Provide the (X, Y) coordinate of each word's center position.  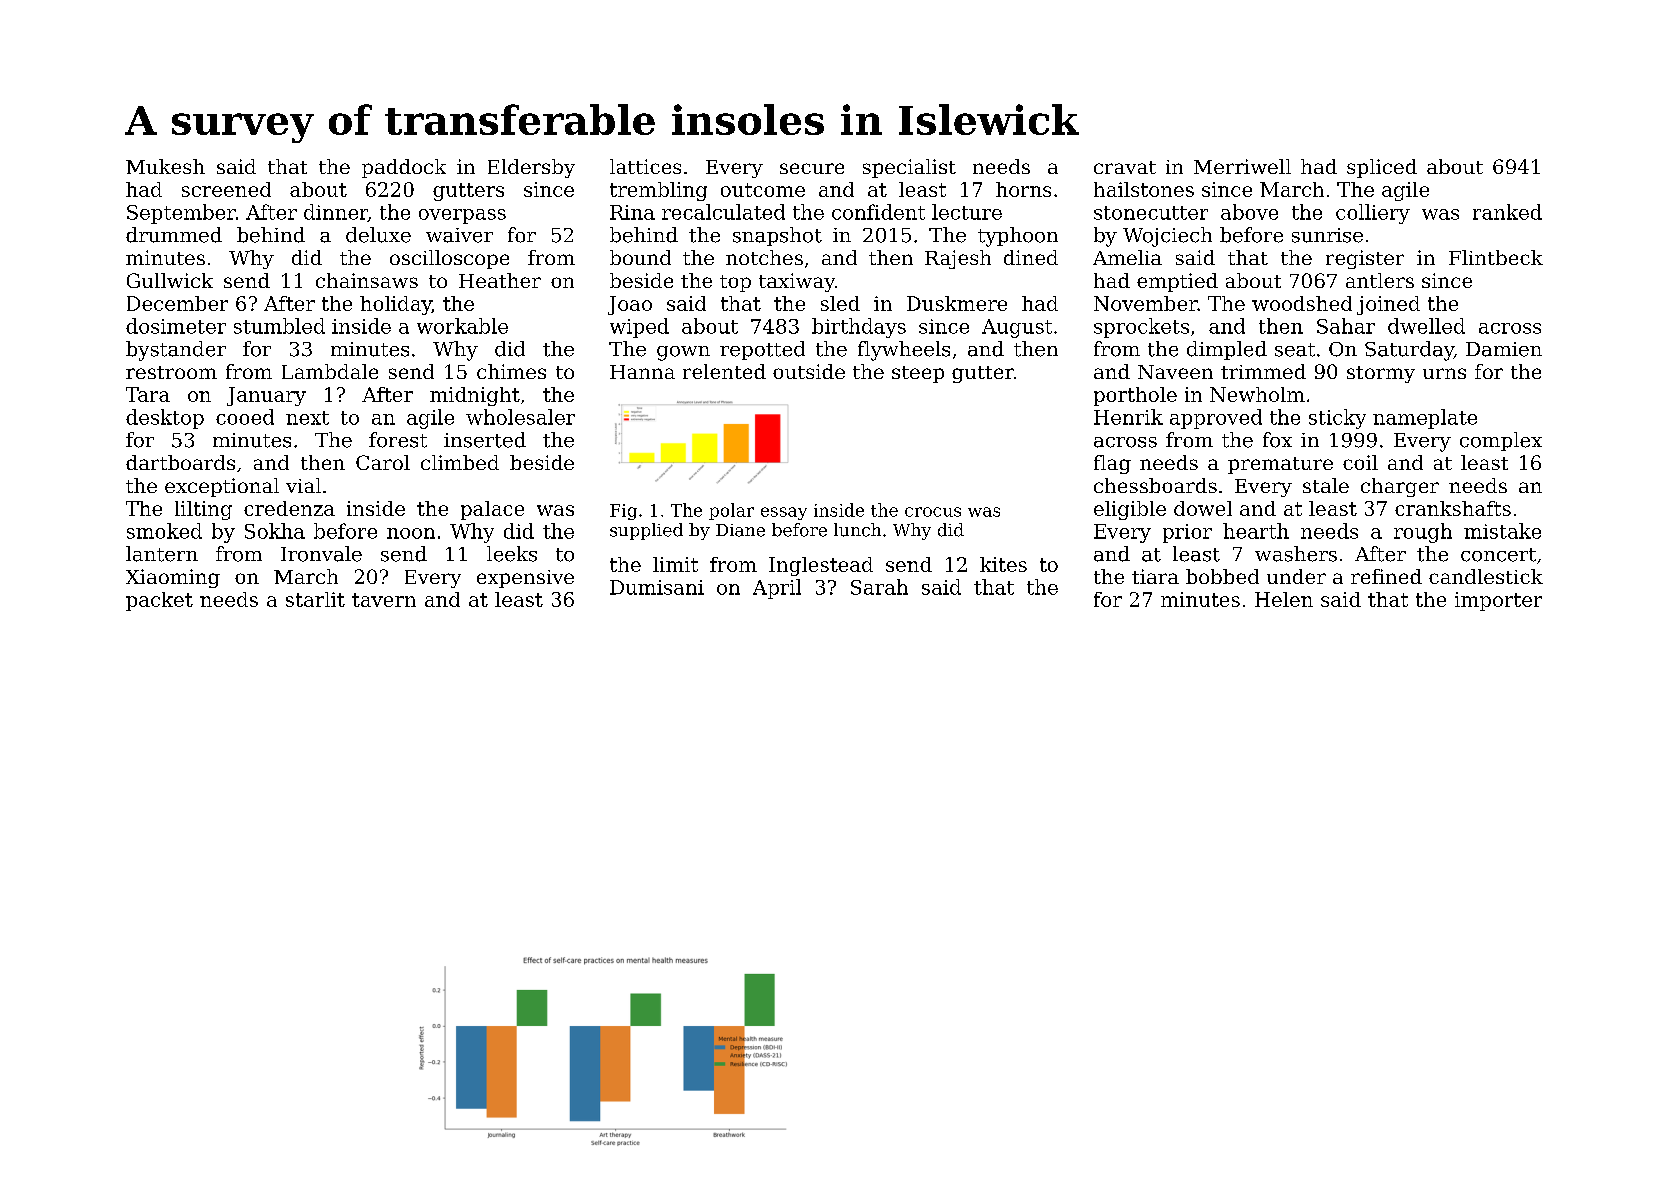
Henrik (1128, 417)
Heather (500, 280)
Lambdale (330, 371)
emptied (1177, 282)
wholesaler (520, 417)
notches (764, 257)
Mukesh (165, 166)
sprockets (1141, 328)
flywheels (904, 351)
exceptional (222, 487)
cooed (245, 417)
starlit (315, 599)
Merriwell (1242, 166)
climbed (460, 462)
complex (1501, 441)
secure (812, 168)
